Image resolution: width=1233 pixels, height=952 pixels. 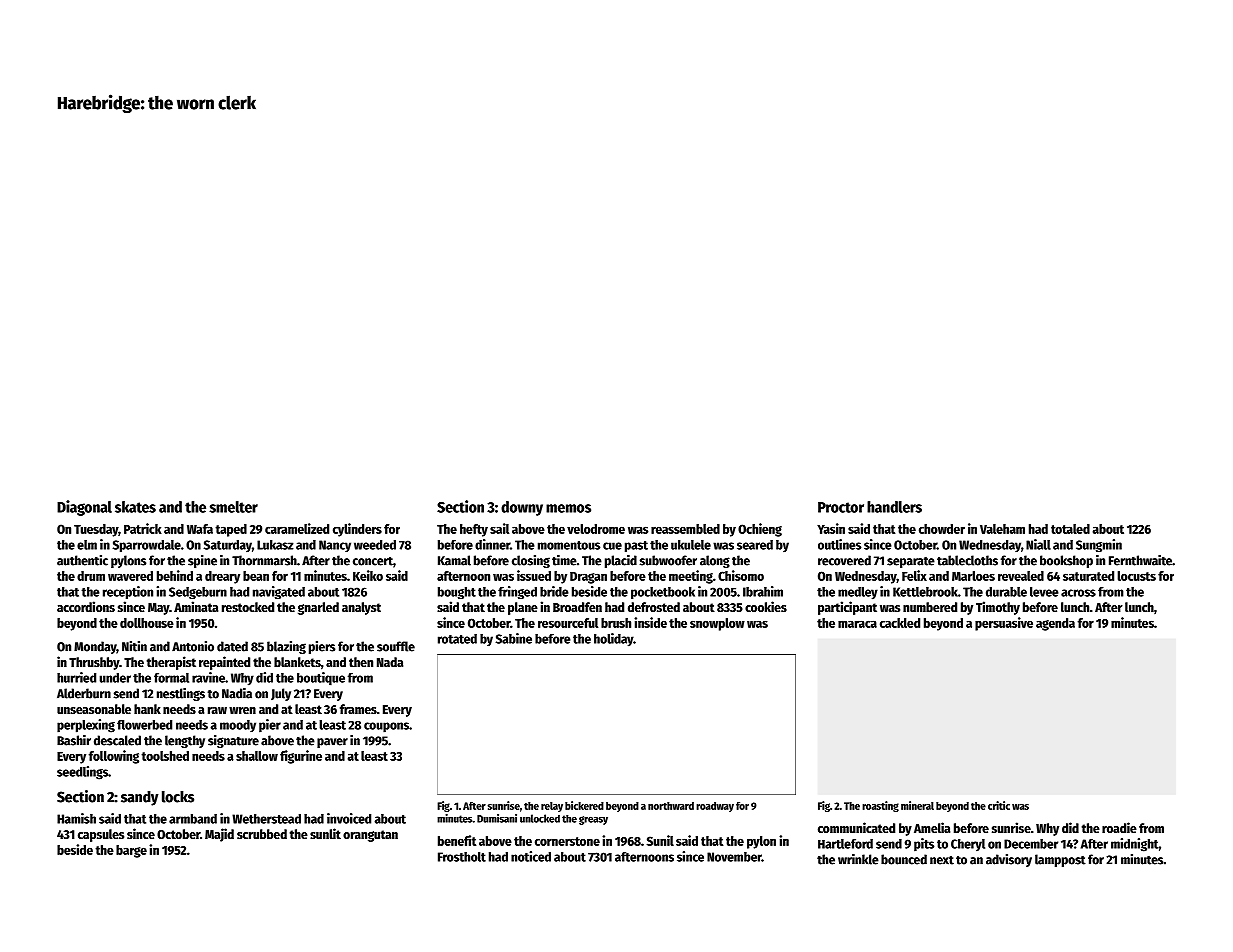 I want to click on capsules, so click(x=101, y=835).
